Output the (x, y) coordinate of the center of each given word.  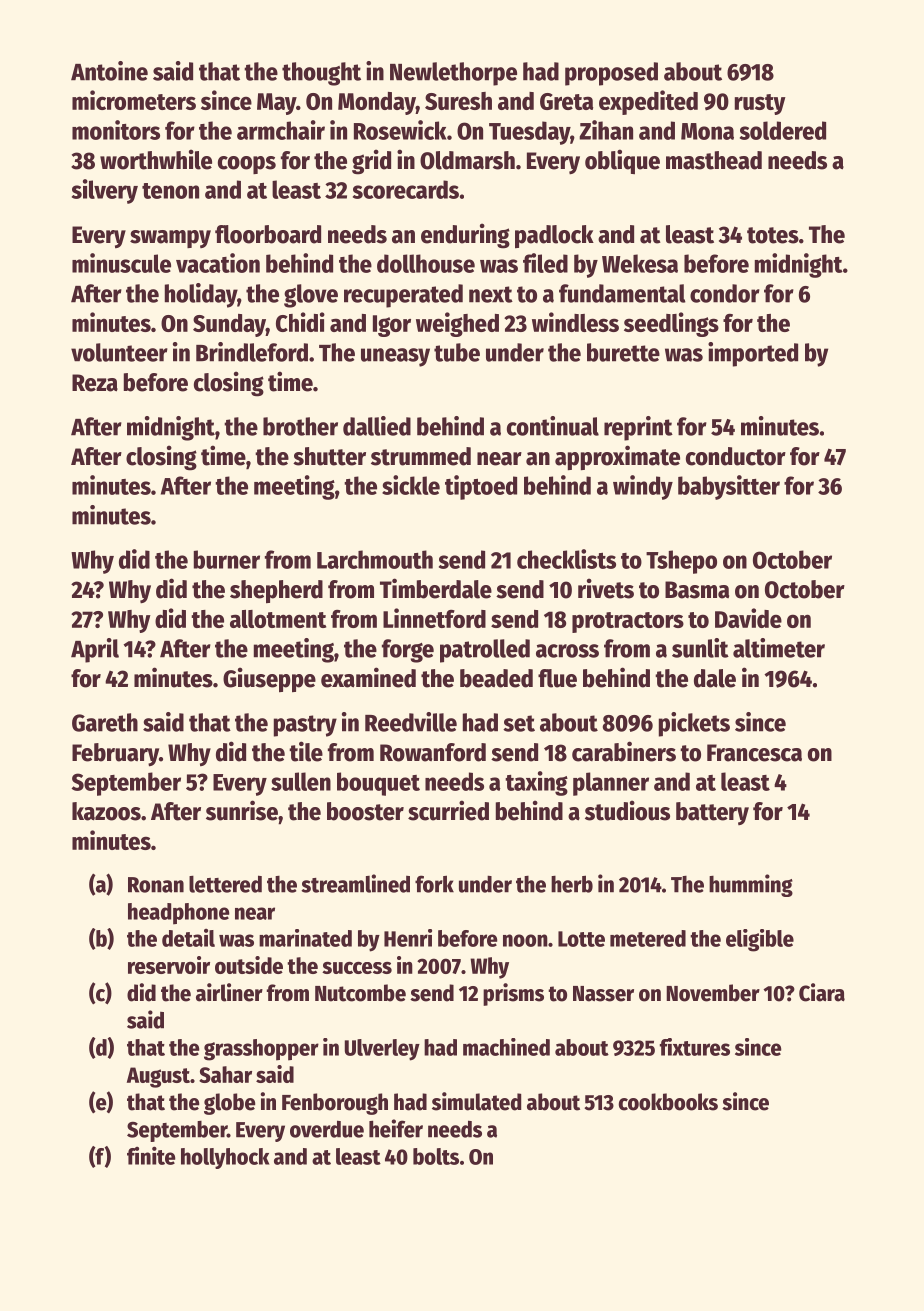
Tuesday (529, 133)
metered (648, 938)
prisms (513, 994)
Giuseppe (269, 679)
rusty (760, 104)
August (158, 1077)
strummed (421, 456)
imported (753, 354)
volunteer (119, 352)
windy (643, 487)
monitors (116, 130)
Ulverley (382, 1050)
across (567, 651)
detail (188, 938)
